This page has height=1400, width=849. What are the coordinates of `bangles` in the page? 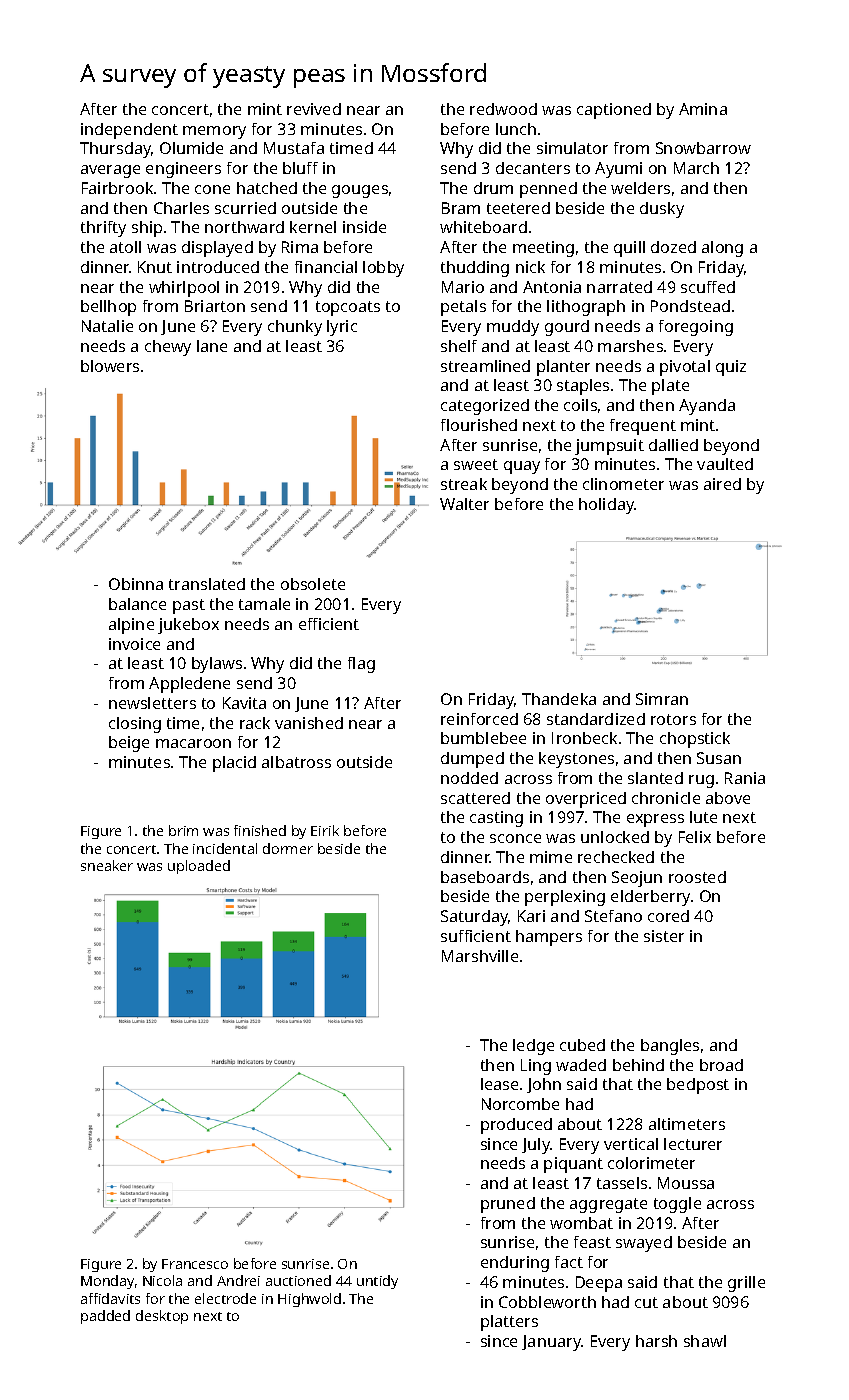 It's located at (670, 1047).
